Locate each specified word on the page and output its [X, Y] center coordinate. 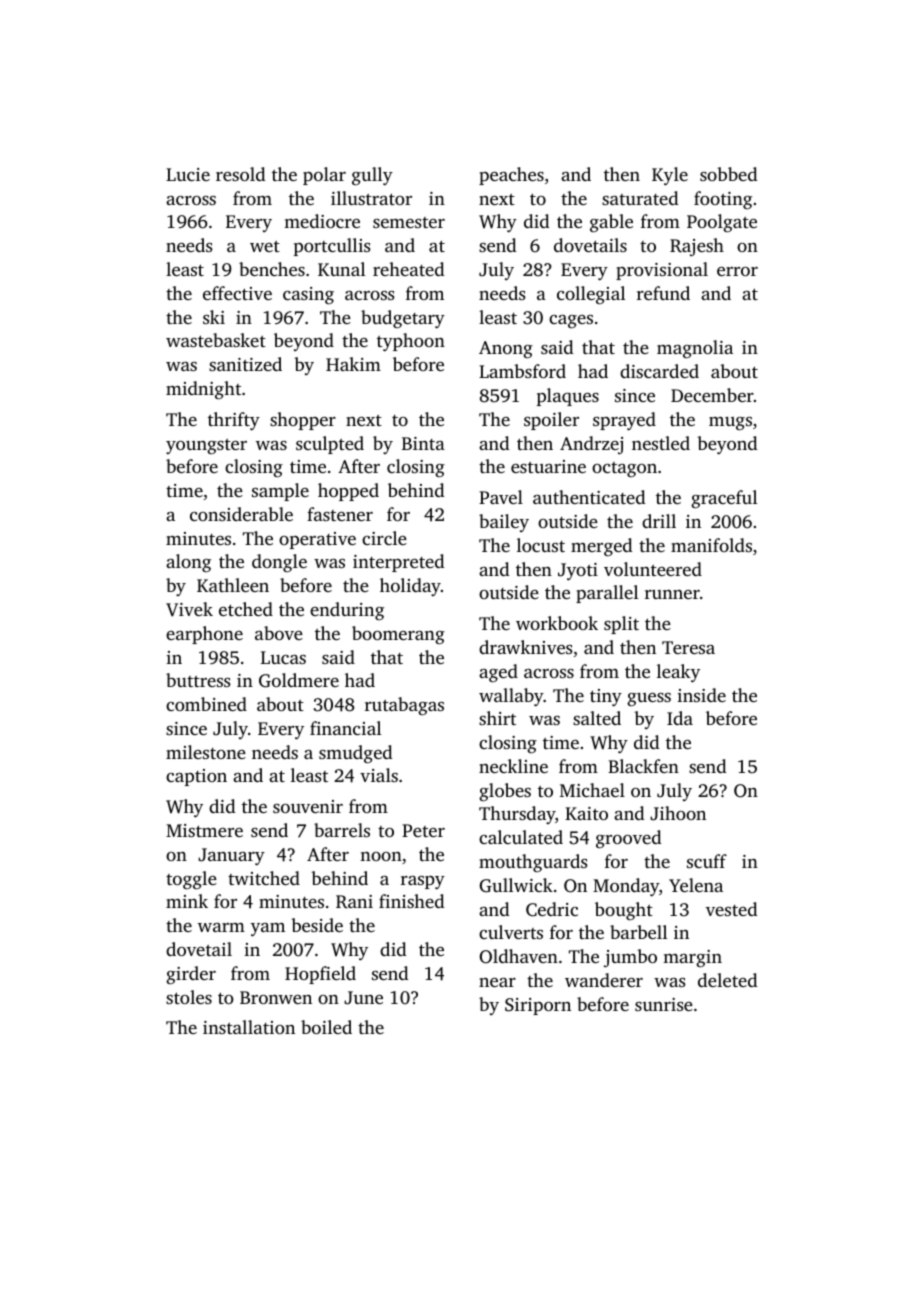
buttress [198, 680]
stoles [189, 997]
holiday [410, 587]
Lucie [188, 174]
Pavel [501, 497]
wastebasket [216, 340]
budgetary [403, 319]
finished [411, 901]
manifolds [711, 545]
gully [372, 176]
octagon [624, 469]
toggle [191, 880]
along [188, 563]
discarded [659, 371]
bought [624, 911]
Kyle [670, 176]
